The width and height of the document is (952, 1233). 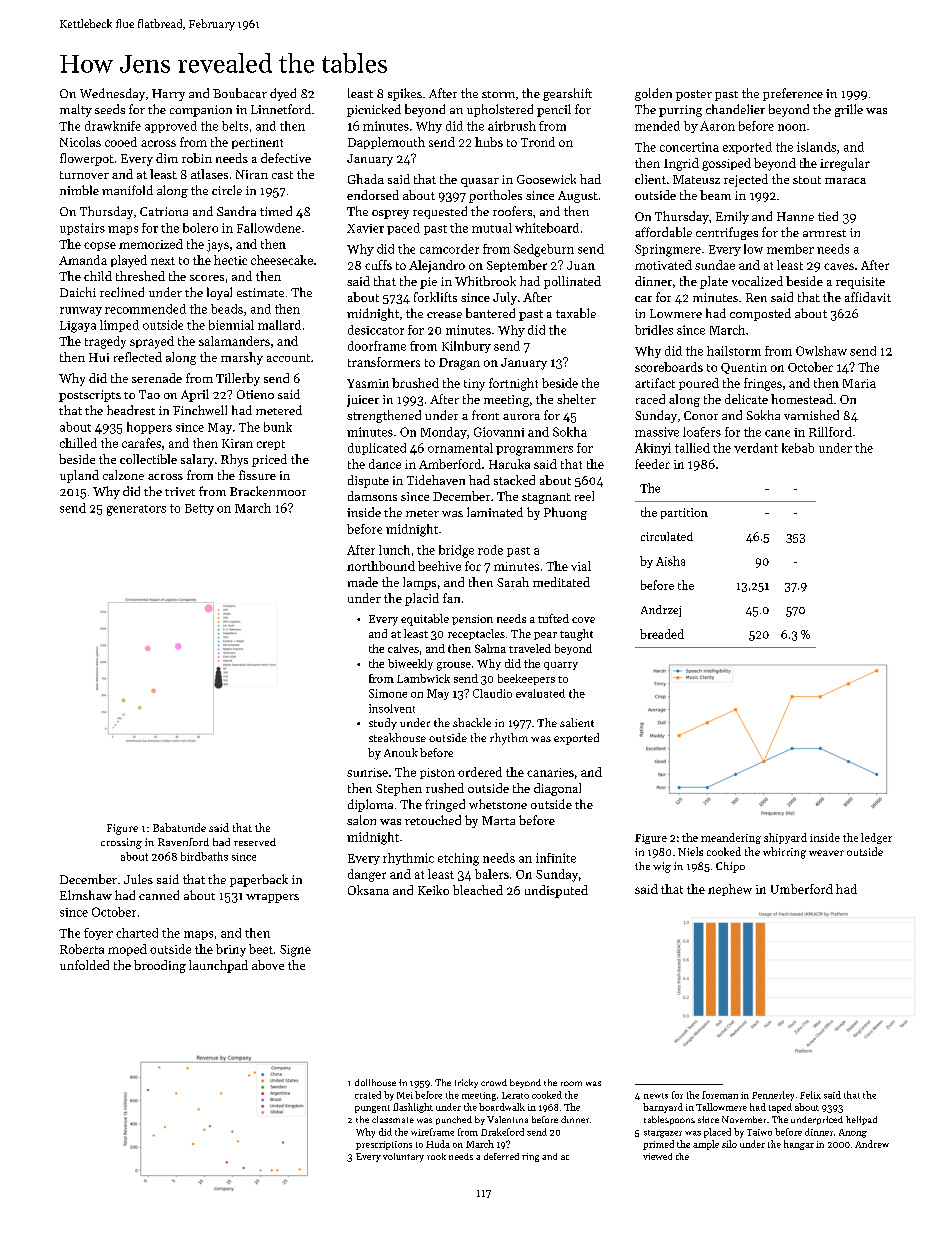 What do you see at coordinates (136, 510) in the document?
I see `generators` at bounding box center [136, 510].
